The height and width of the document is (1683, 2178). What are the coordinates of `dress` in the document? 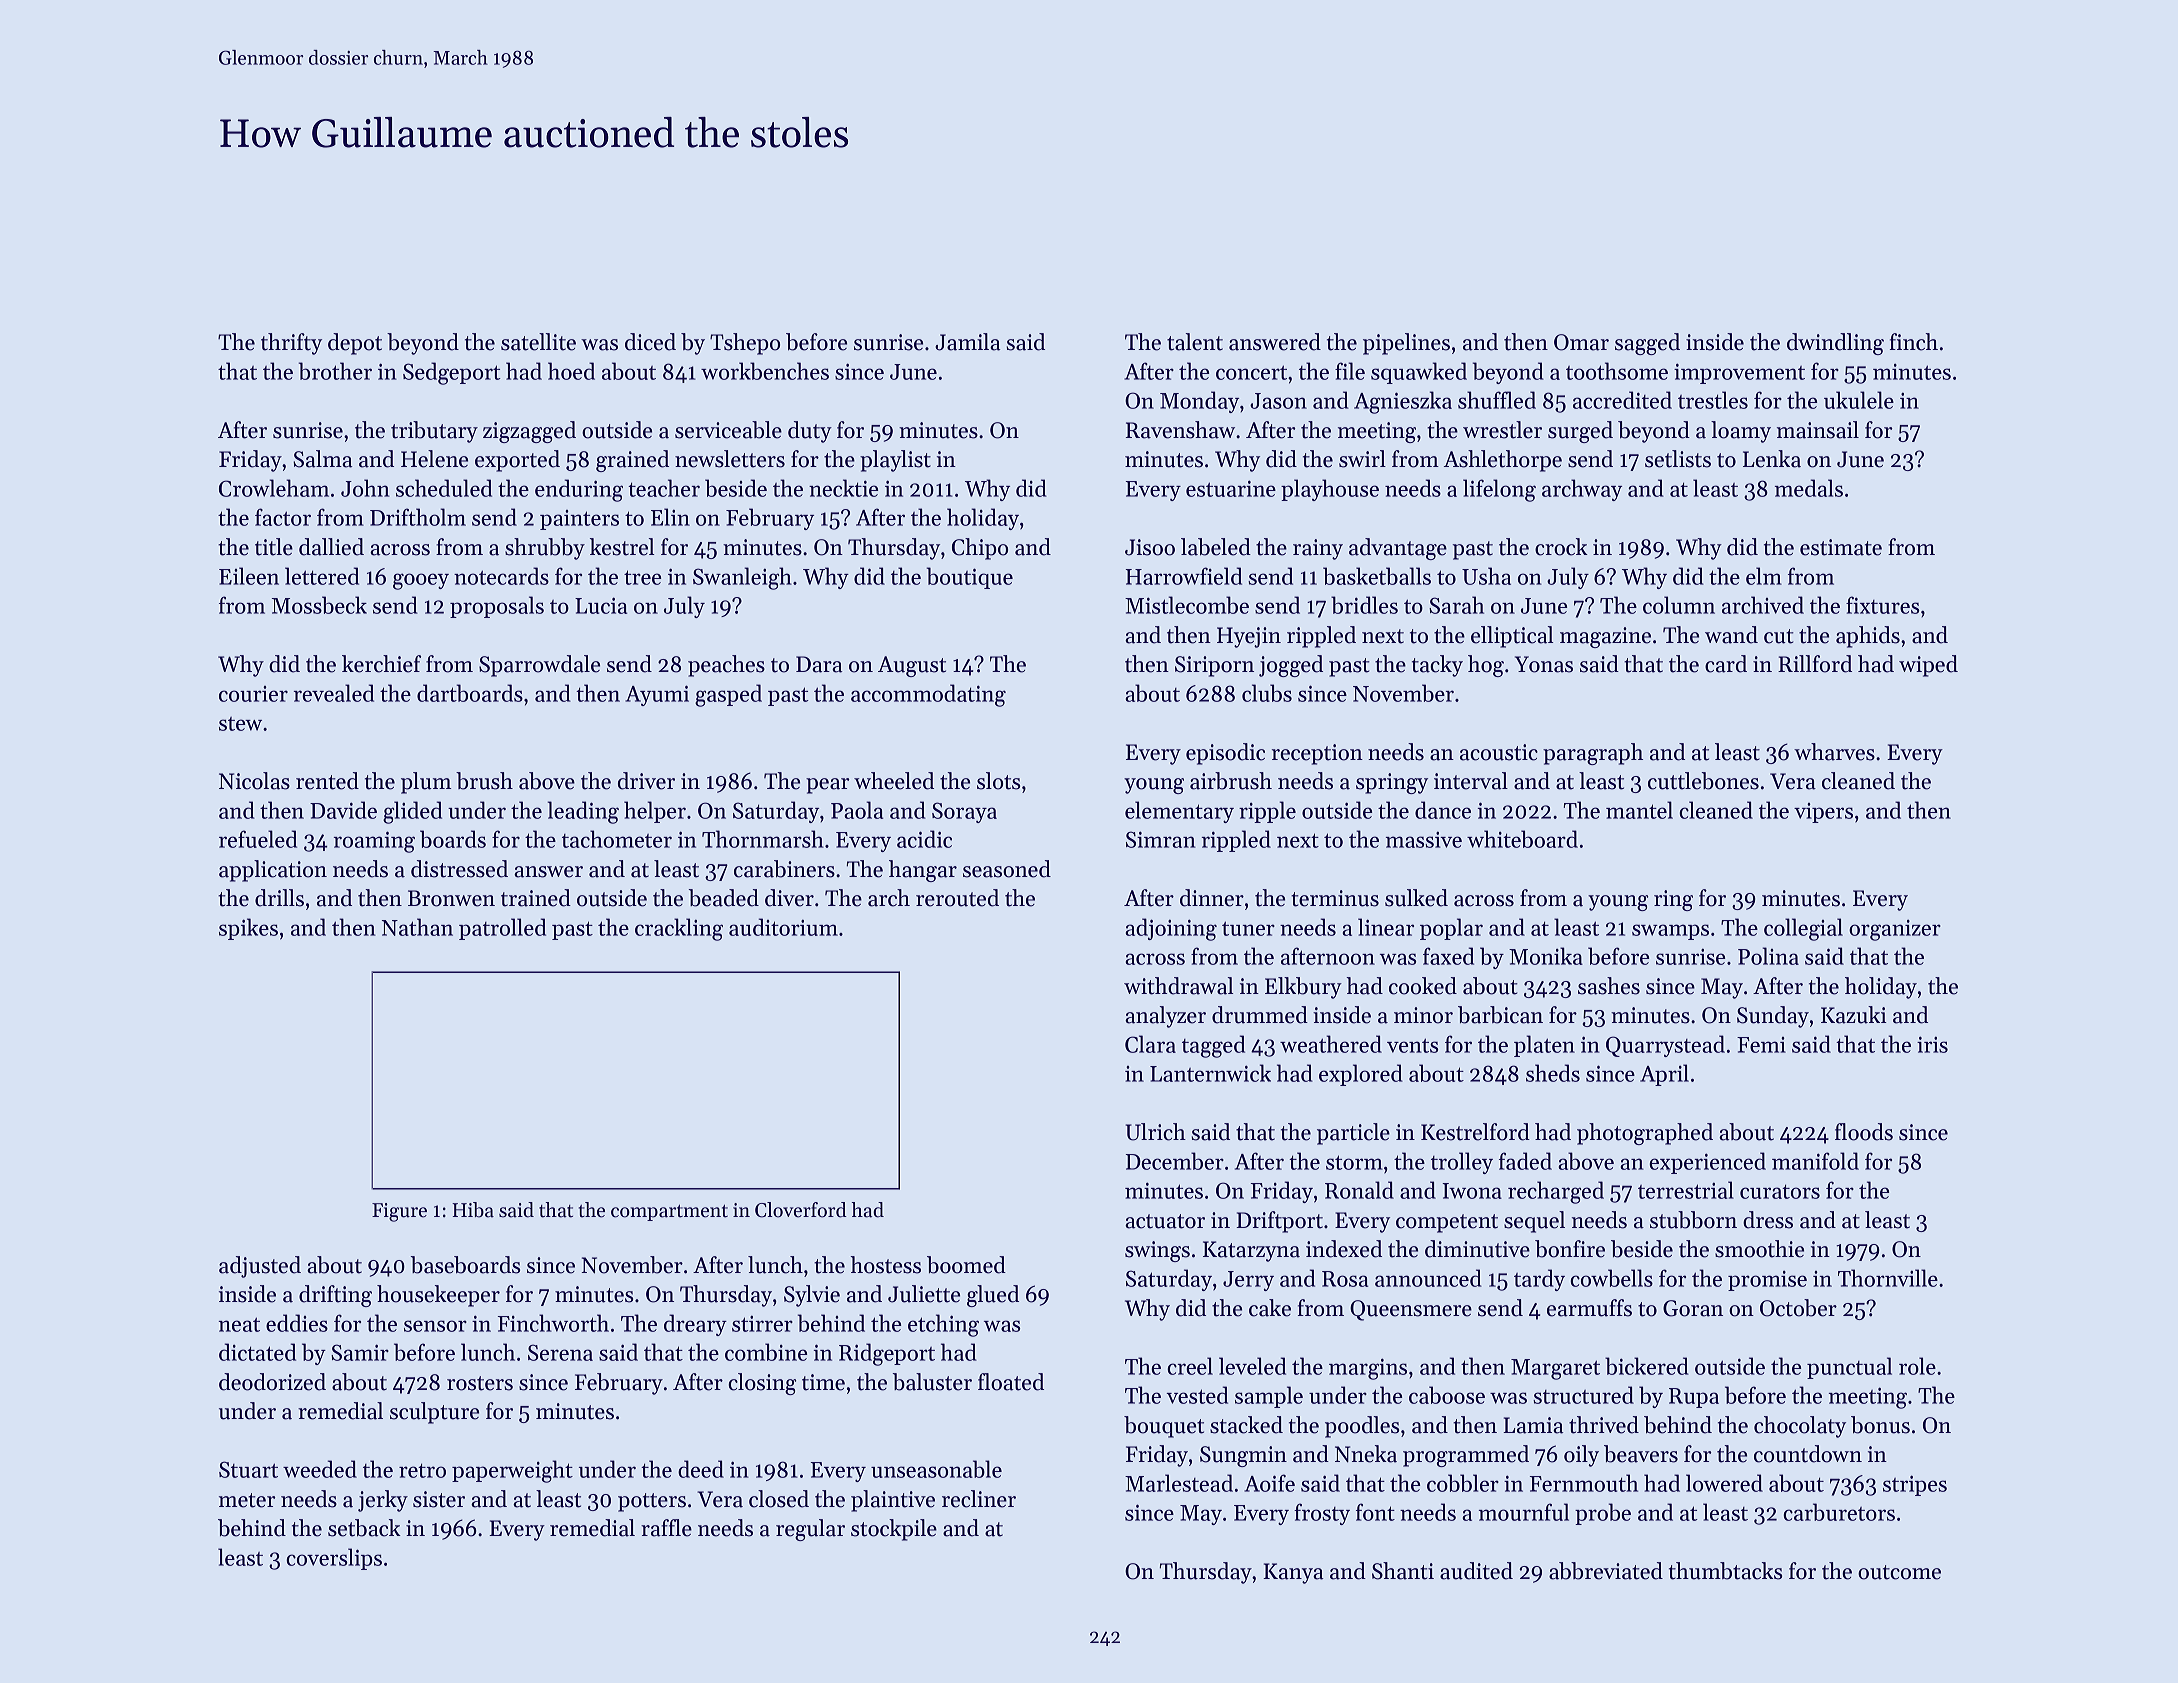 It's located at (1768, 1220).
